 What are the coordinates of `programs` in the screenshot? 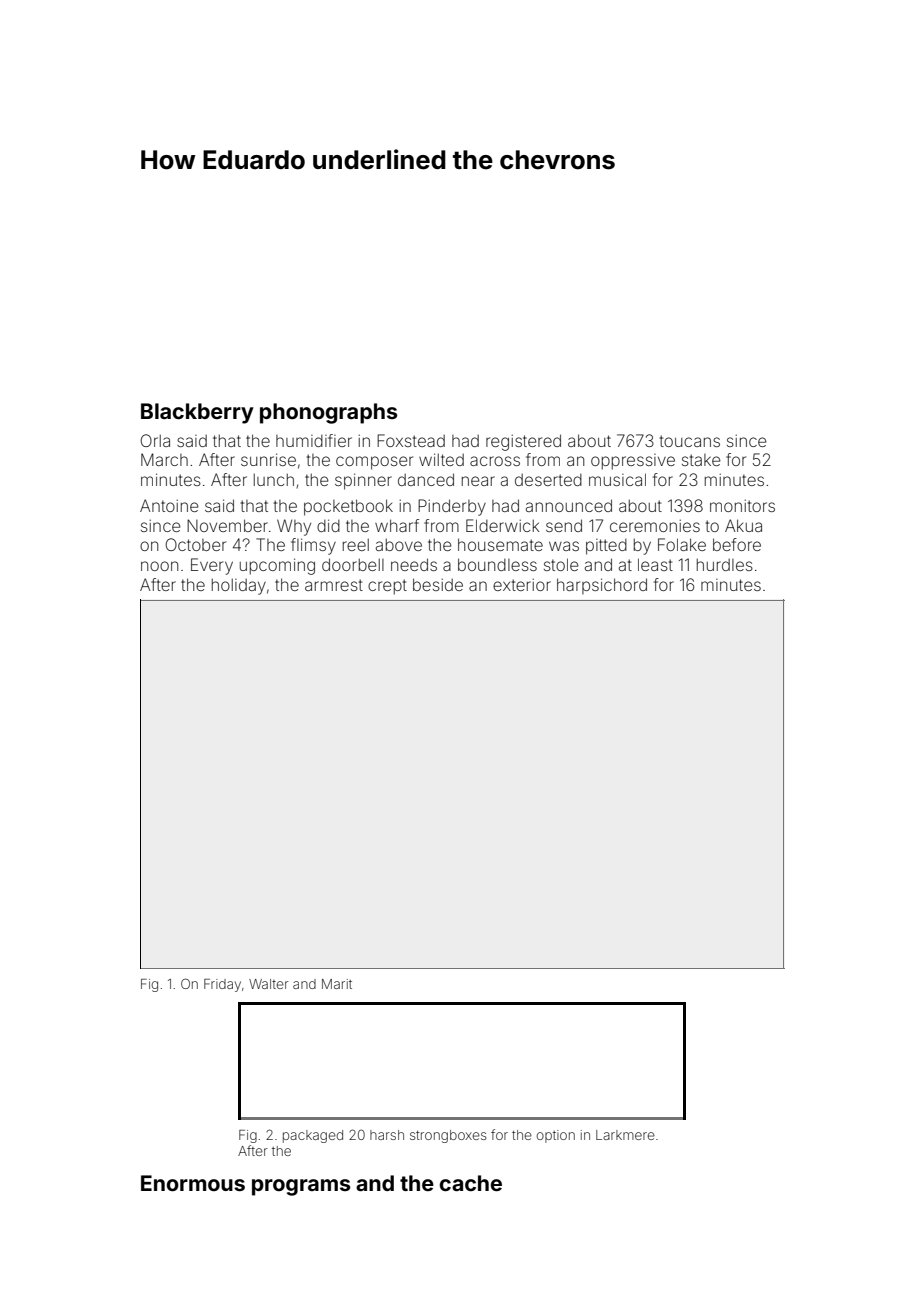 It's located at (301, 1187).
